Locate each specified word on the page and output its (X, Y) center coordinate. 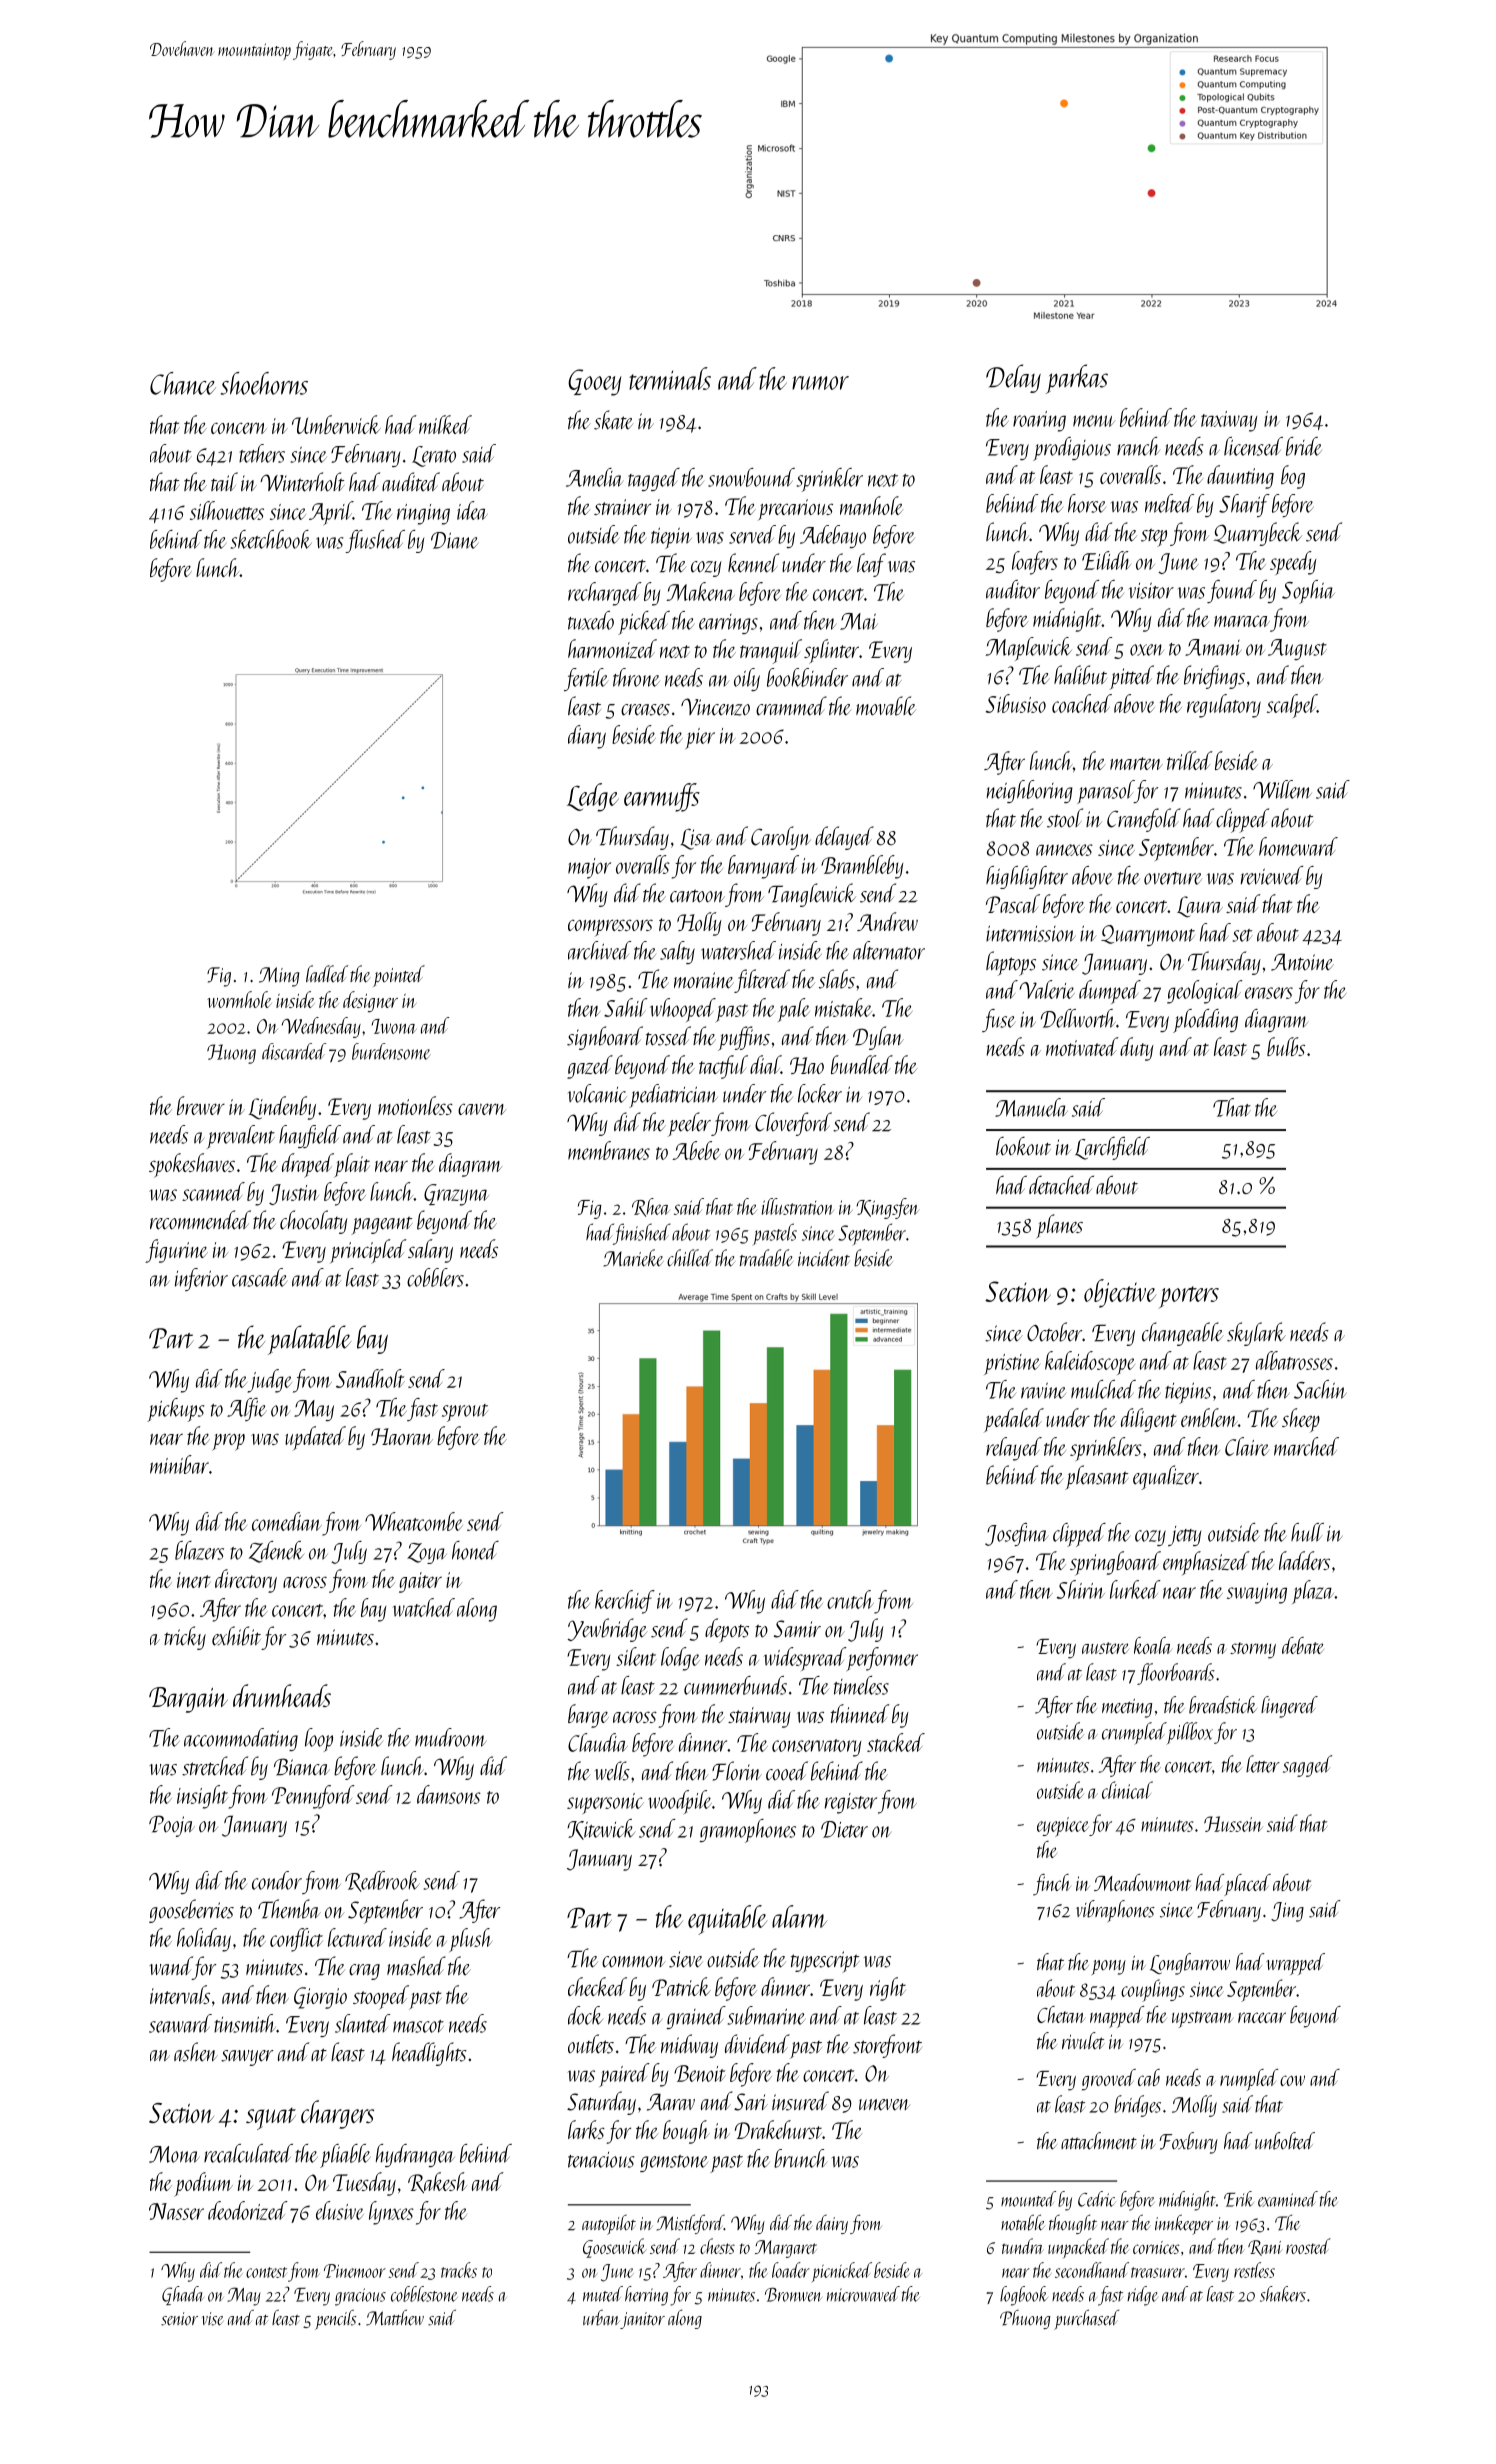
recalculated (248, 2153)
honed (475, 1550)
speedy (1293, 563)
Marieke (633, 1258)
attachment (1099, 2141)
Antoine (1302, 962)
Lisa (696, 839)
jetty (1184, 1536)
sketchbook (271, 539)
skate (614, 420)
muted (603, 2294)
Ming (279, 977)
